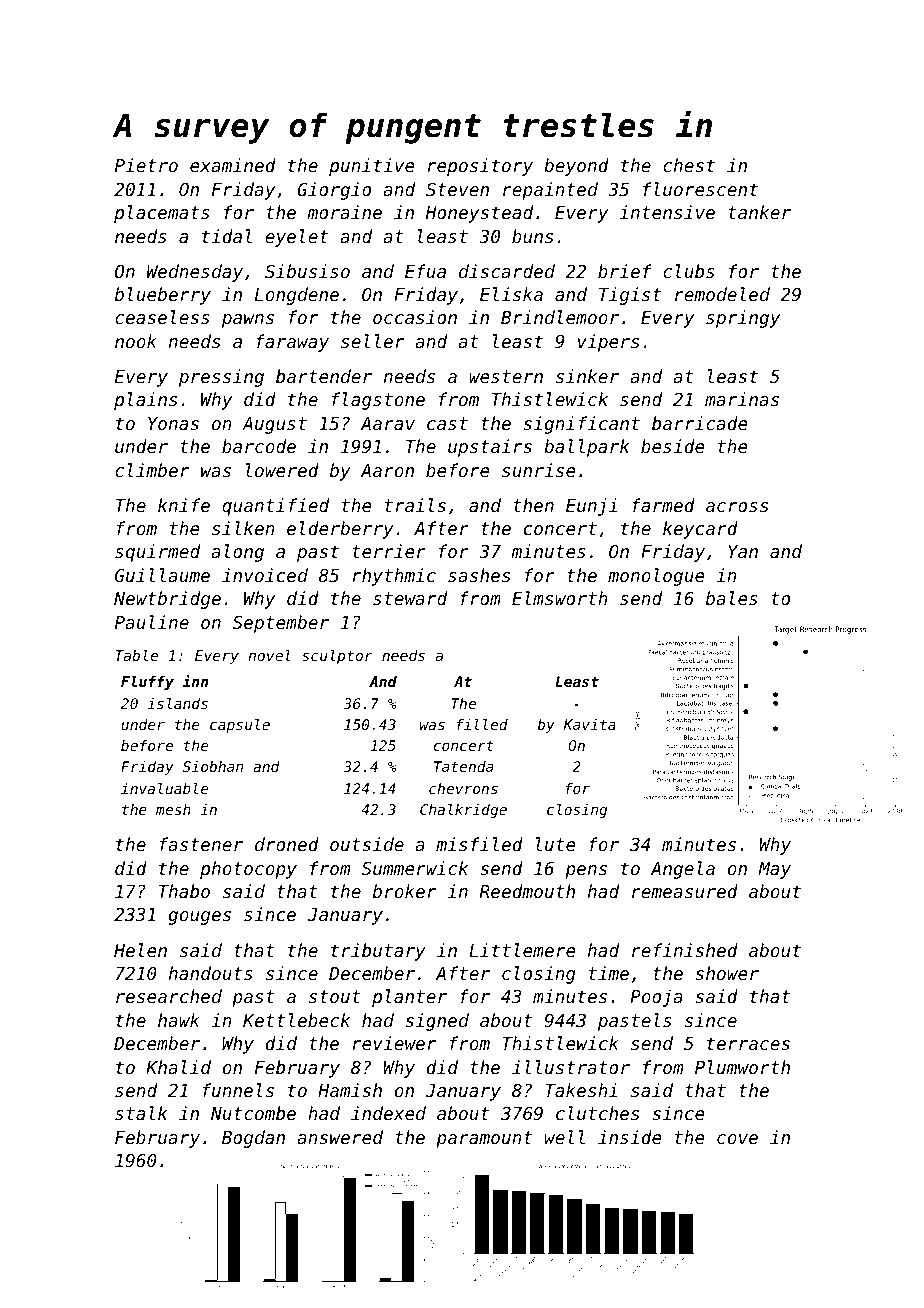 The image size is (924, 1308). What do you see at coordinates (265, 575) in the page?
I see `invoiced` at bounding box center [265, 575].
